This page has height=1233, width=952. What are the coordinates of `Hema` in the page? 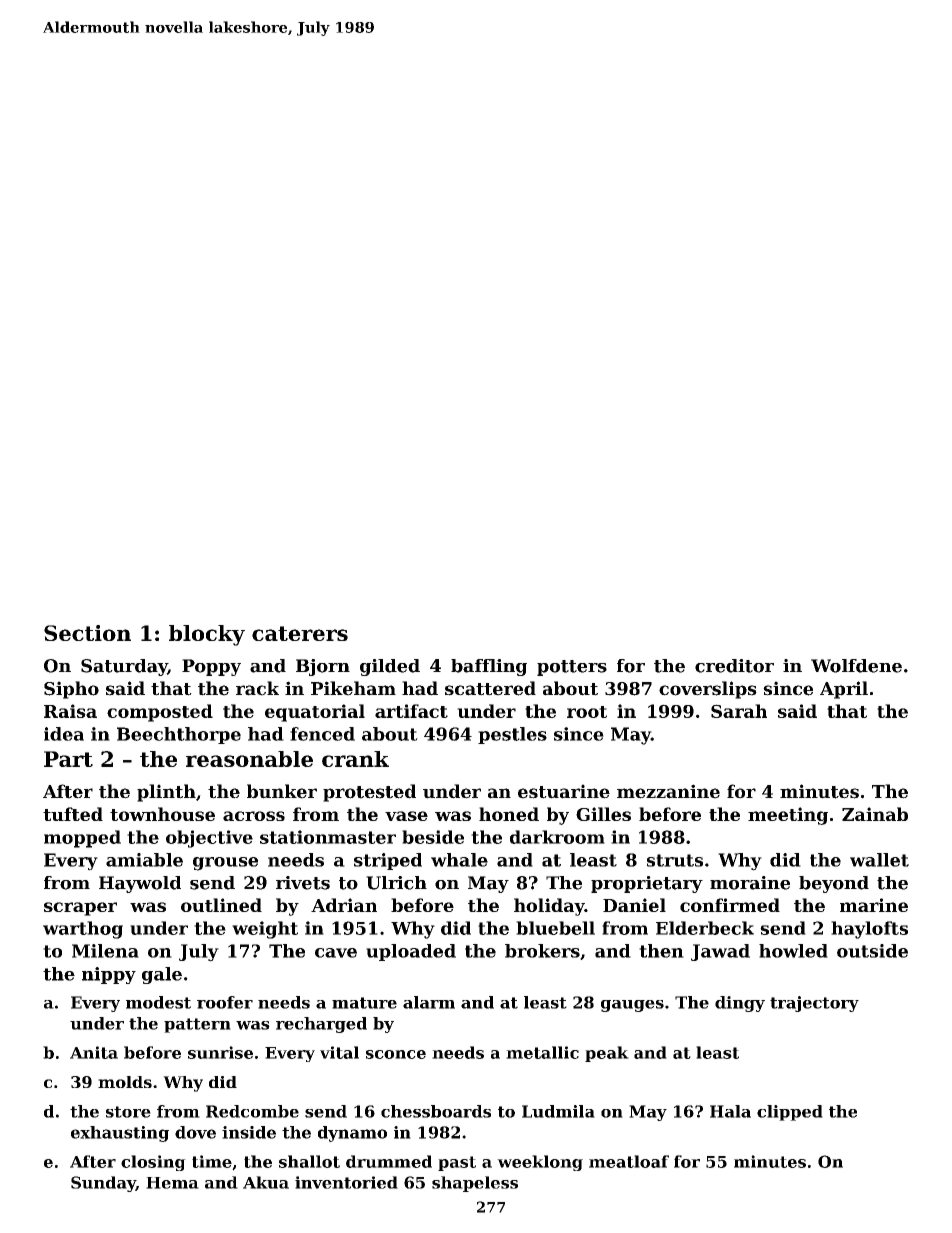 It's located at (172, 1183).
